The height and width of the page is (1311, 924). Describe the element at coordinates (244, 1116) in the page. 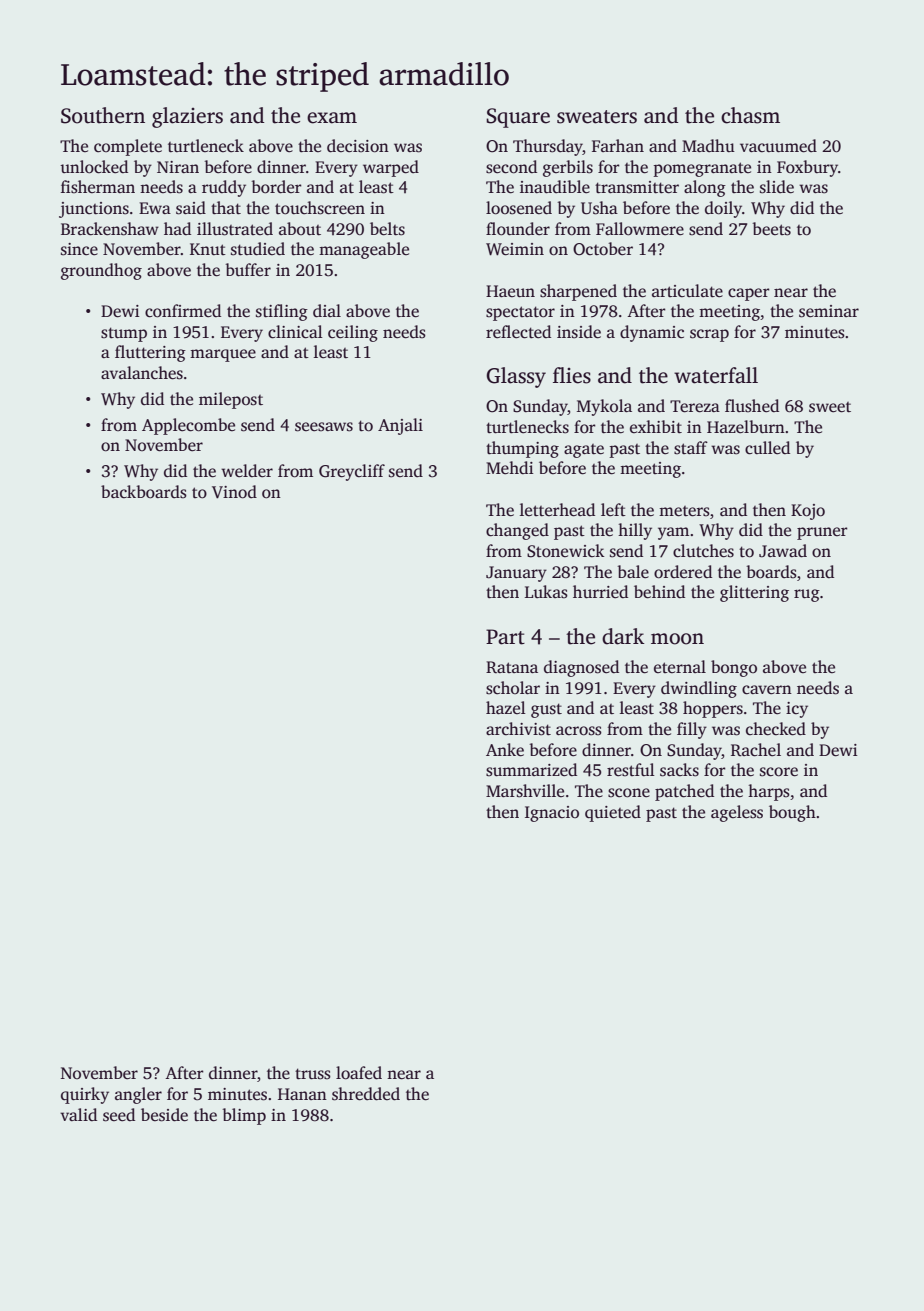

I see `blimp` at that location.
